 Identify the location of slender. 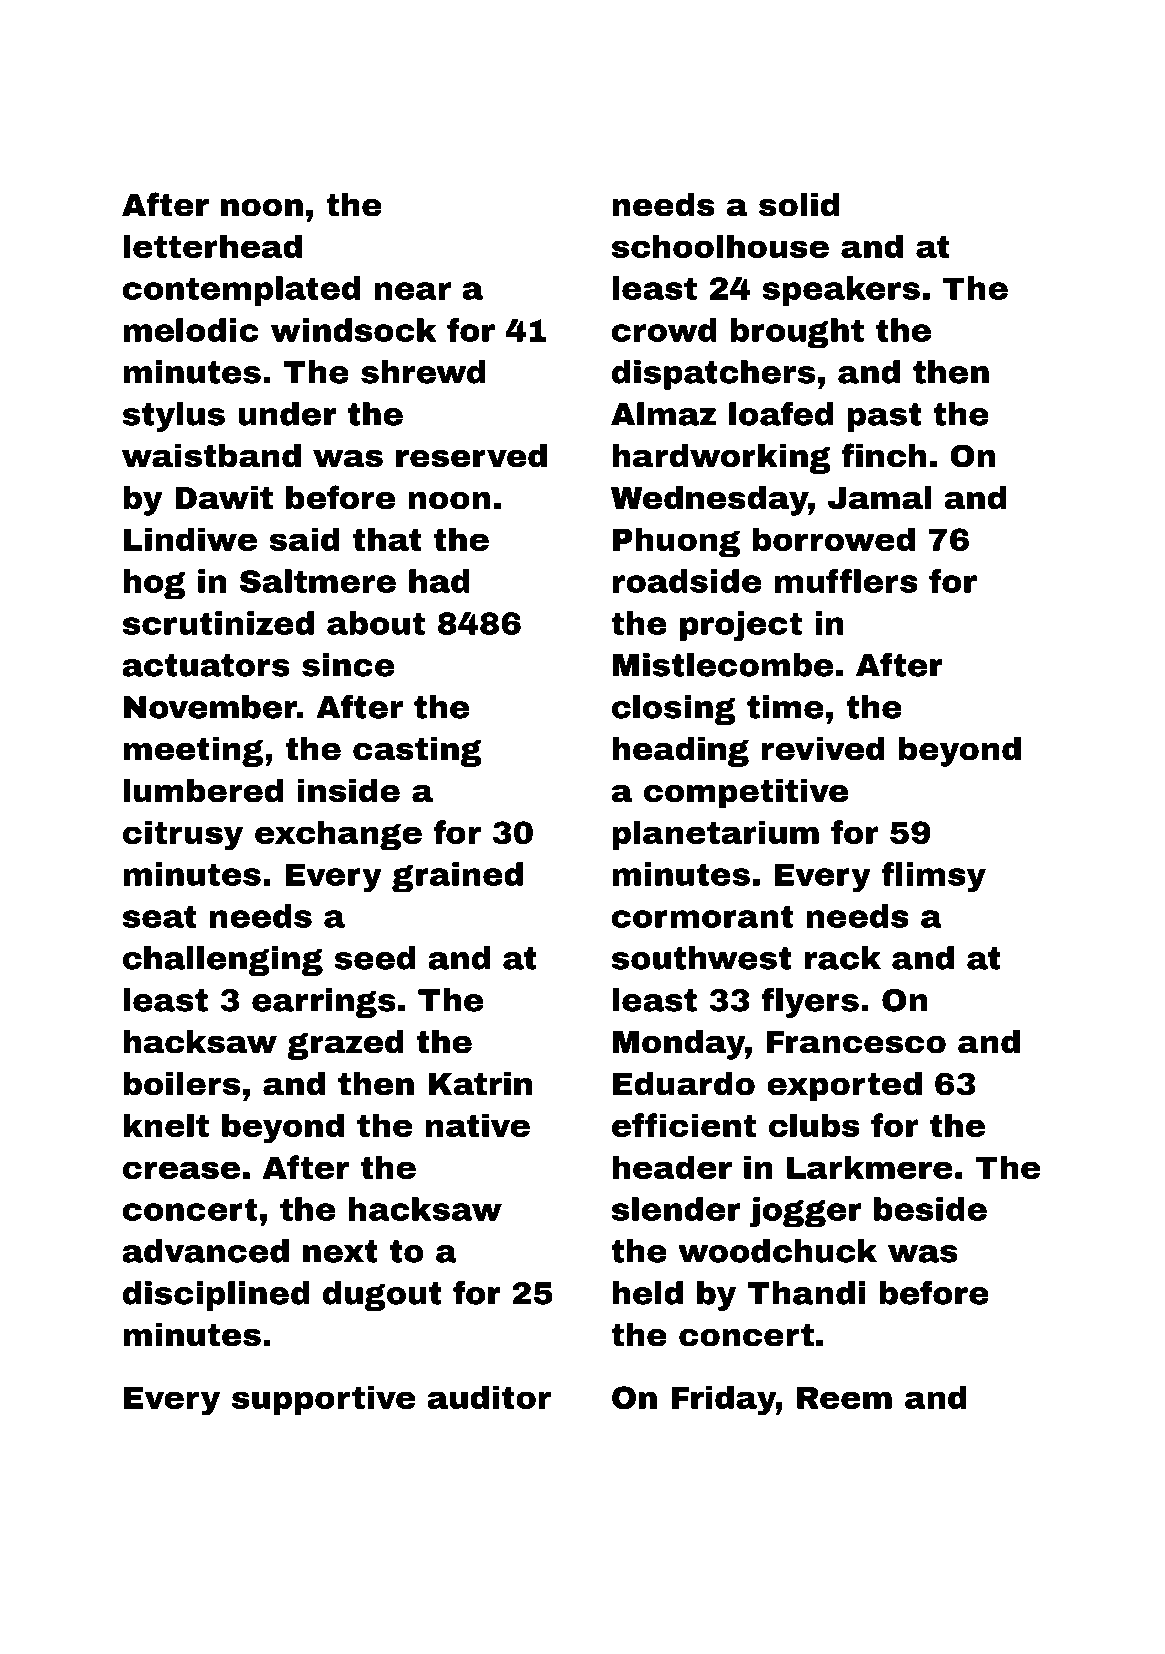
(676, 1209).
